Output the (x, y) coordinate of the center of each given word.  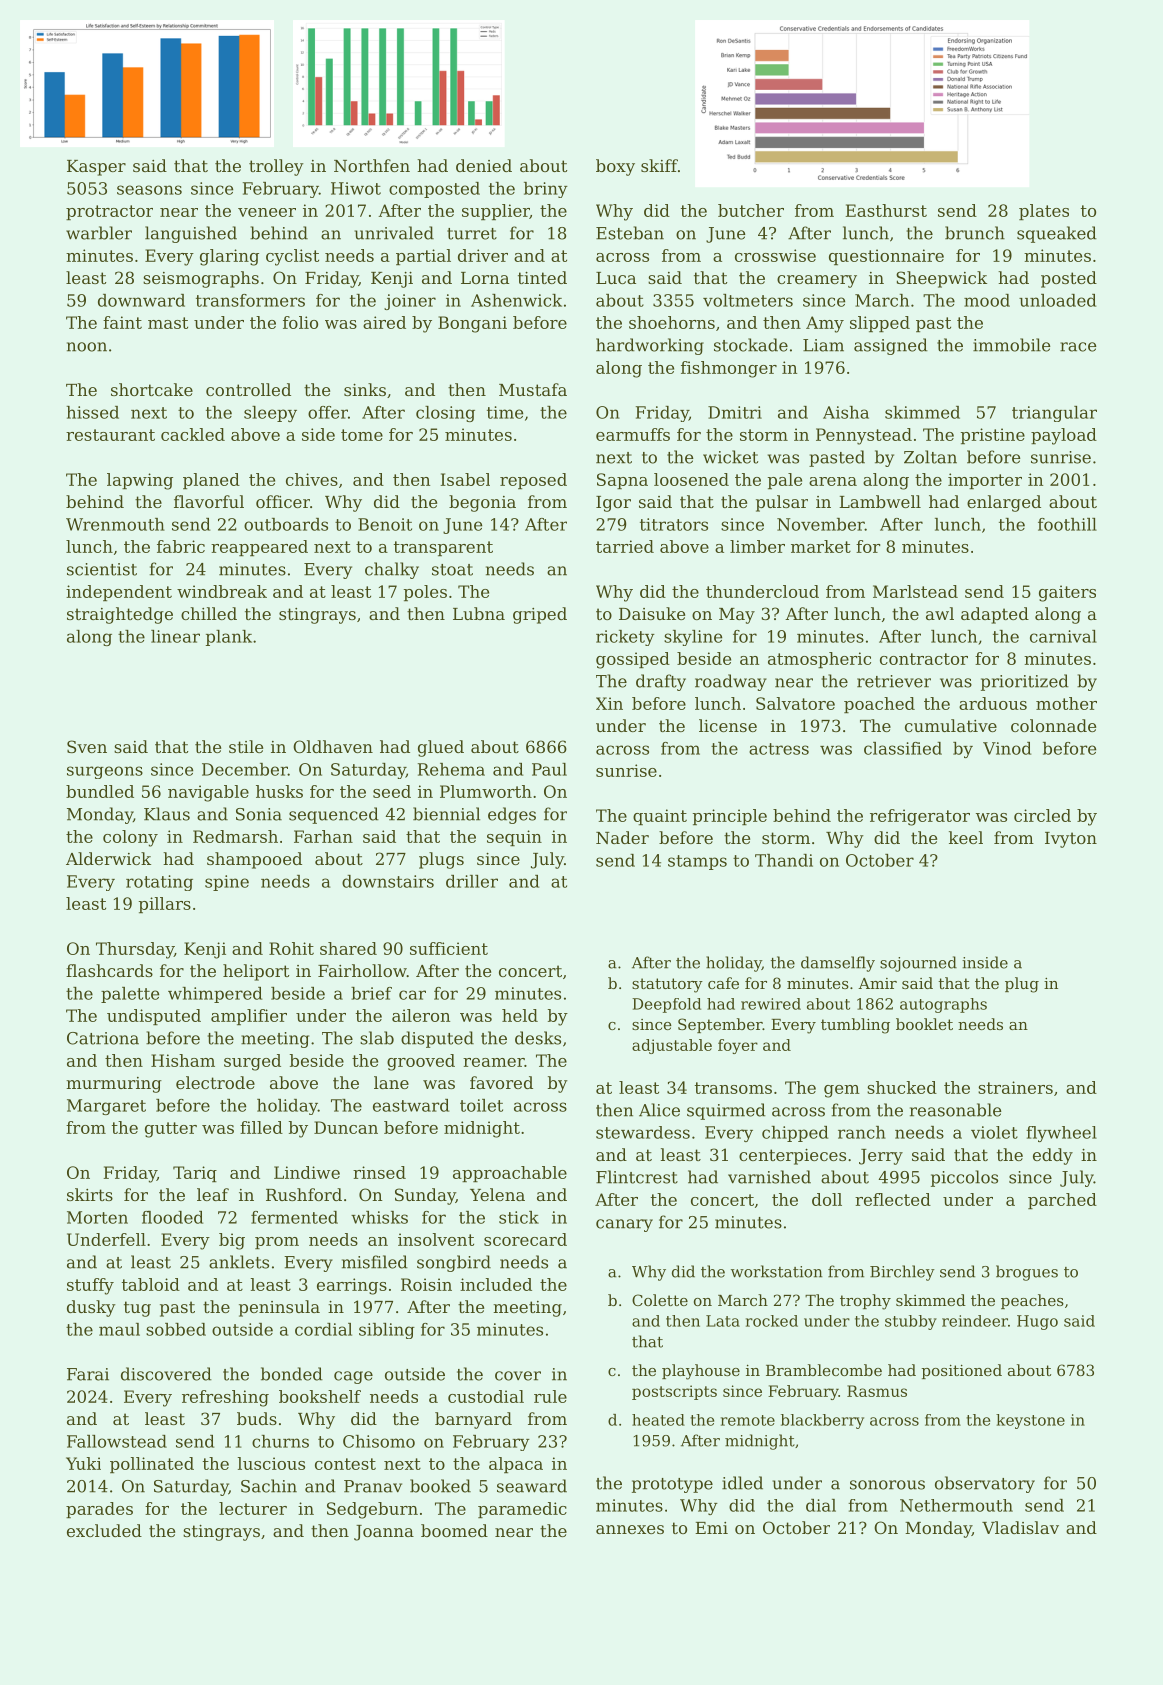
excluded (104, 1530)
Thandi (784, 860)
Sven (87, 746)
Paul (549, 769)
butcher (751, 210)
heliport (256, 972)
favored (501, 1082)
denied (484, 165)
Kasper (96, 168)
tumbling (855, 1026)
